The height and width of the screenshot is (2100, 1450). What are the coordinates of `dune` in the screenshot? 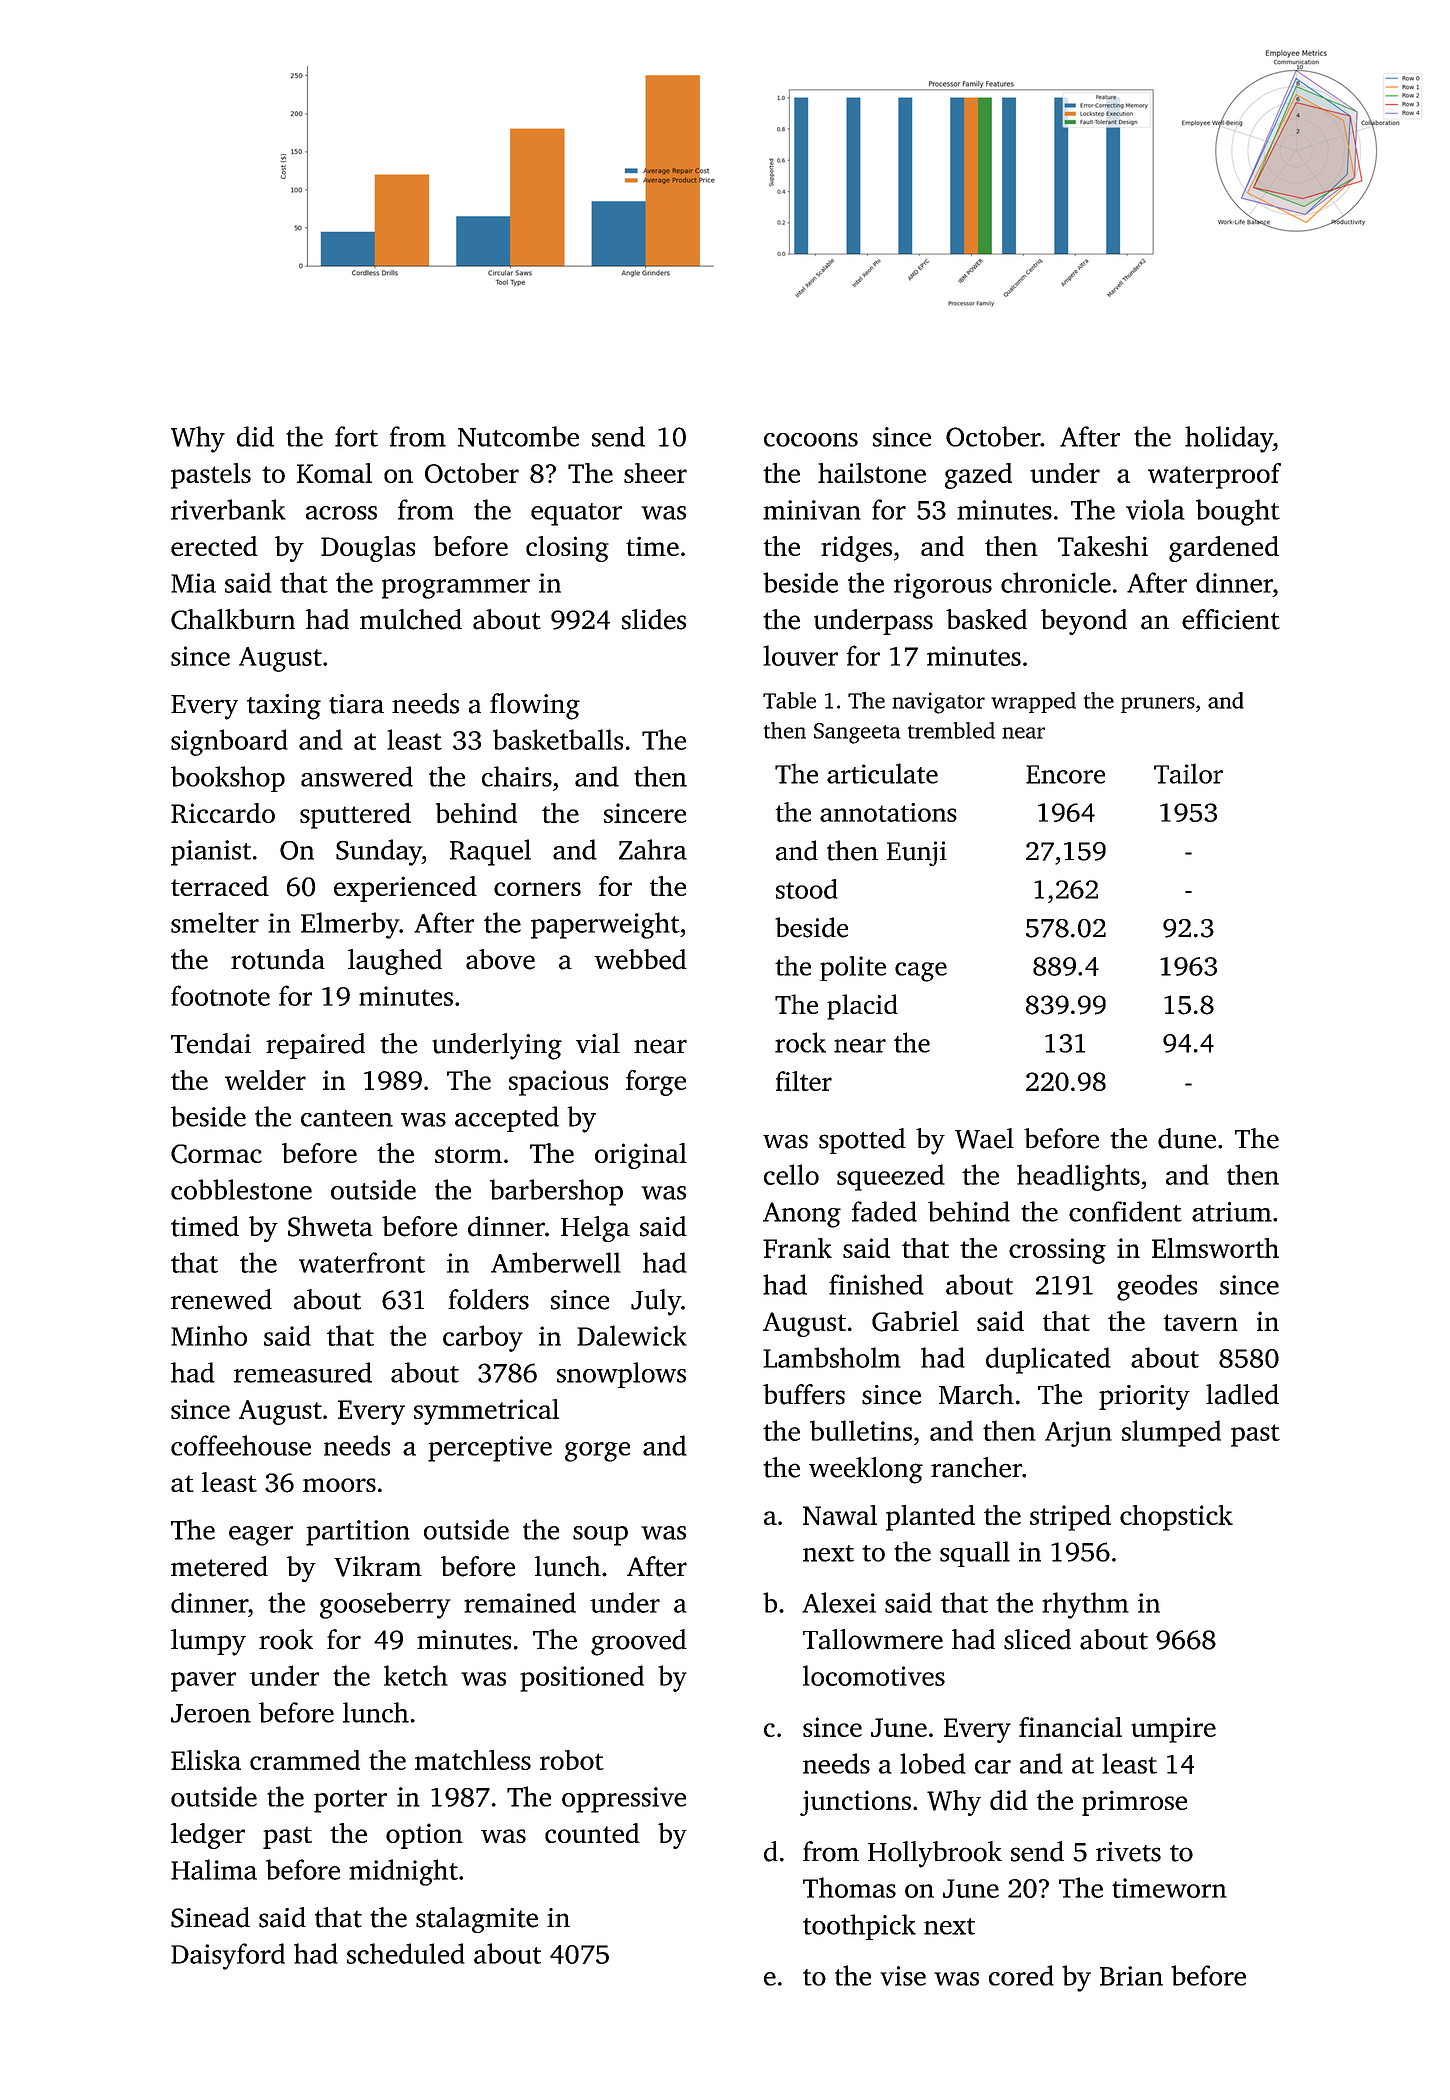 It's located at (1187, 1138).
